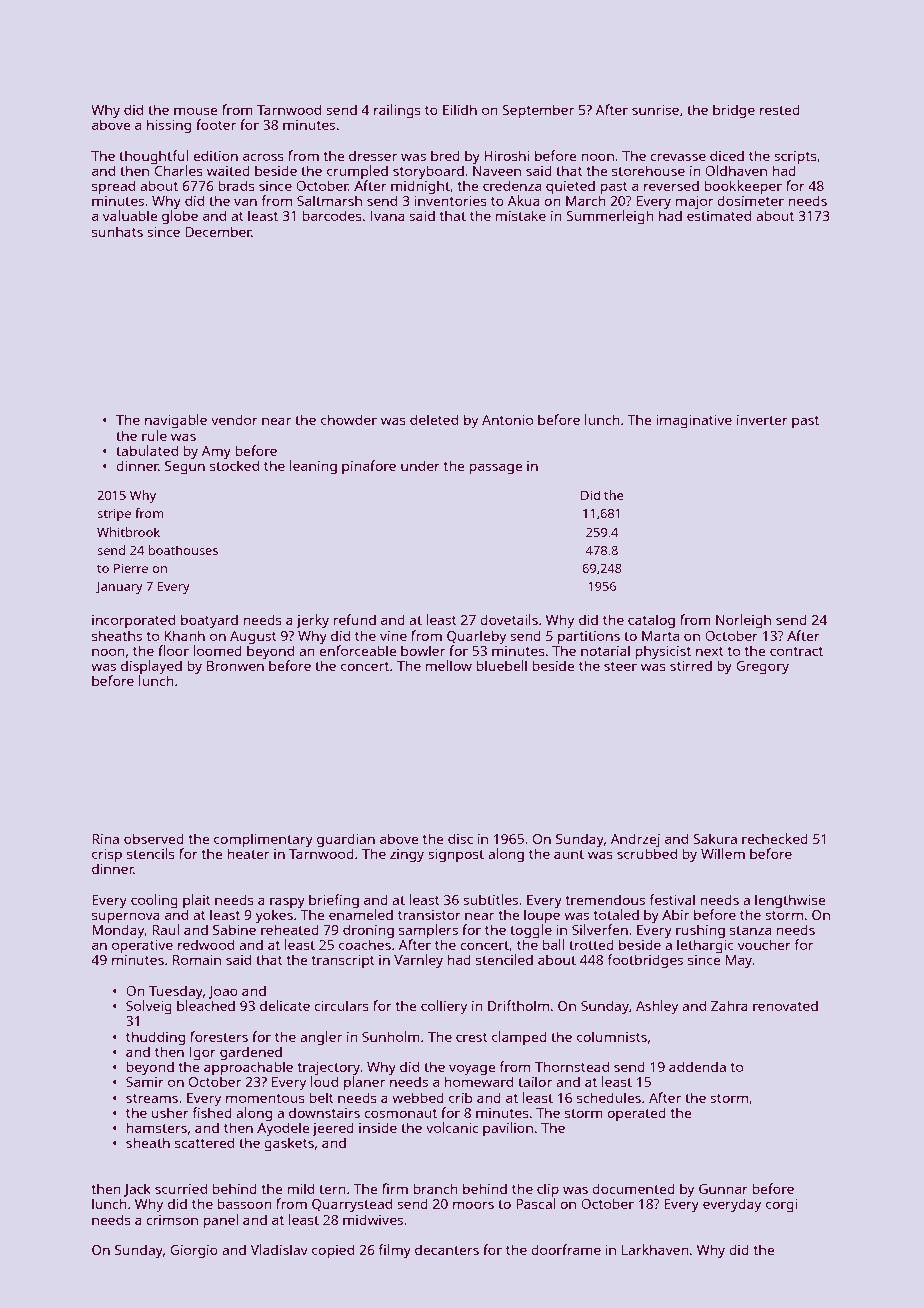  Describe the element at coordinates (313, 467) in the page. I see `leaning` at that location.
